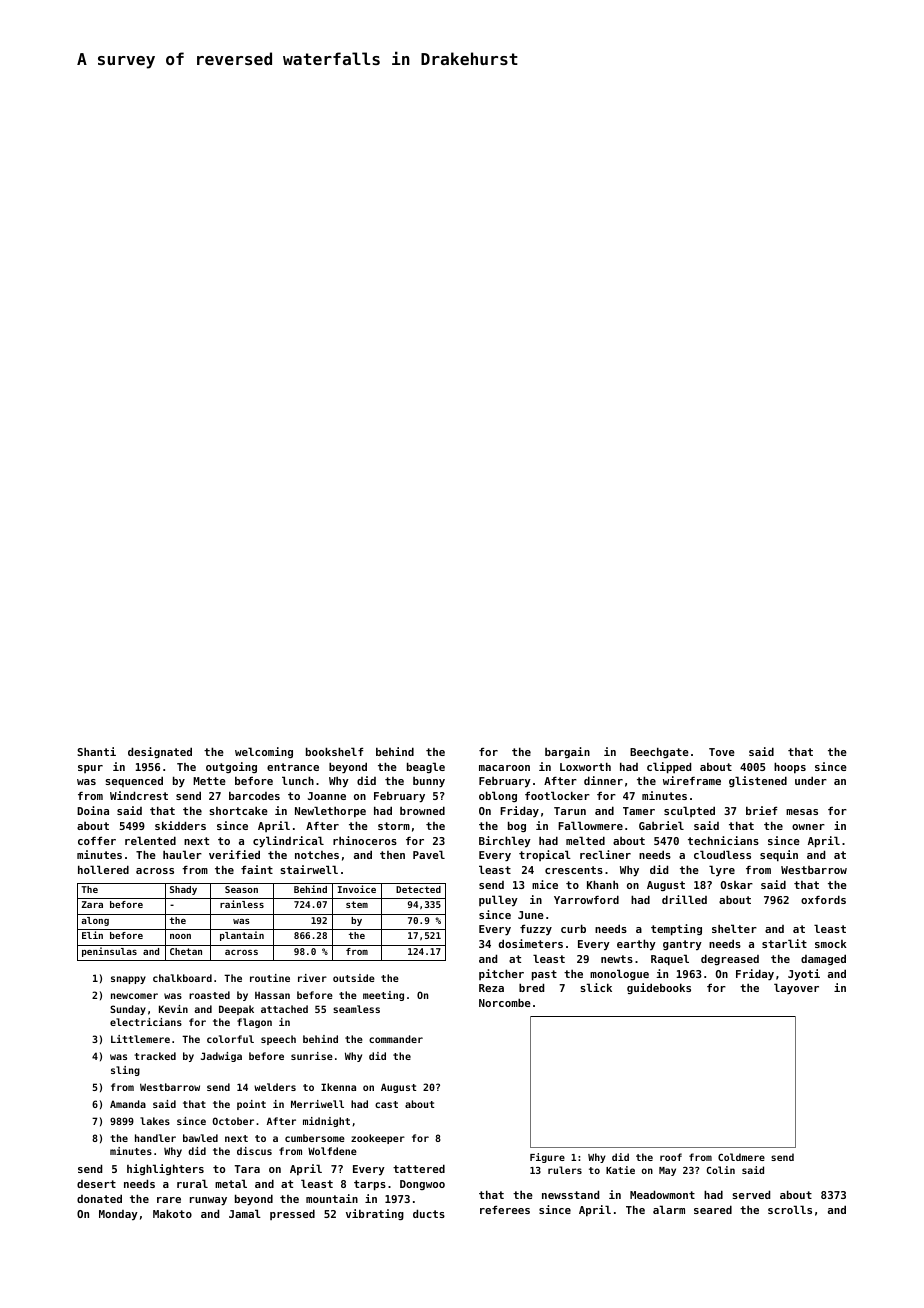  What do you see at coordinates (315, 1138) in the screenshot?
I see `cumbersome` at bounding box center [315, 1138].
